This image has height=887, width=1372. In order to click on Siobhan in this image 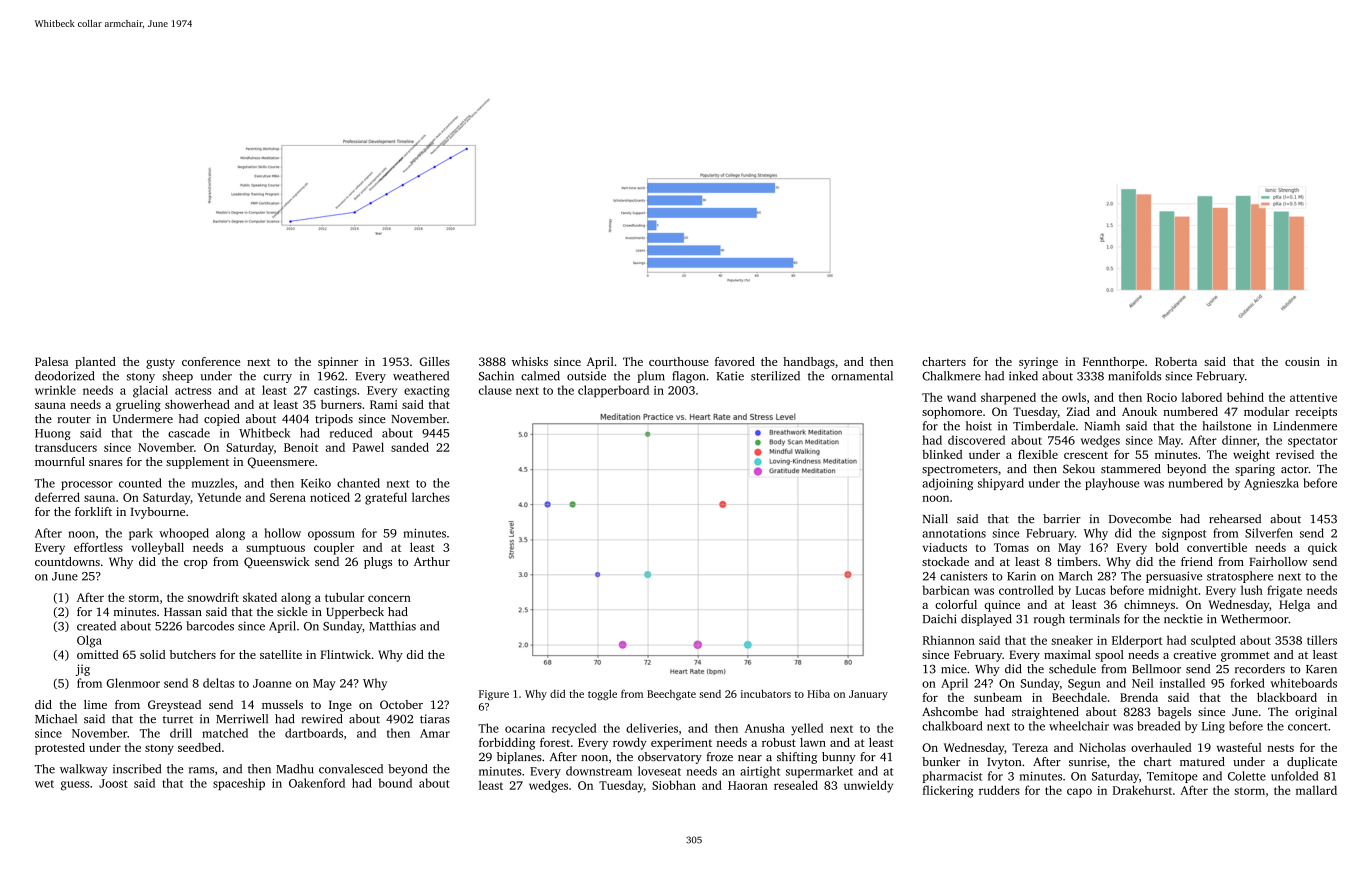, I will do `click(674, 785)`.
